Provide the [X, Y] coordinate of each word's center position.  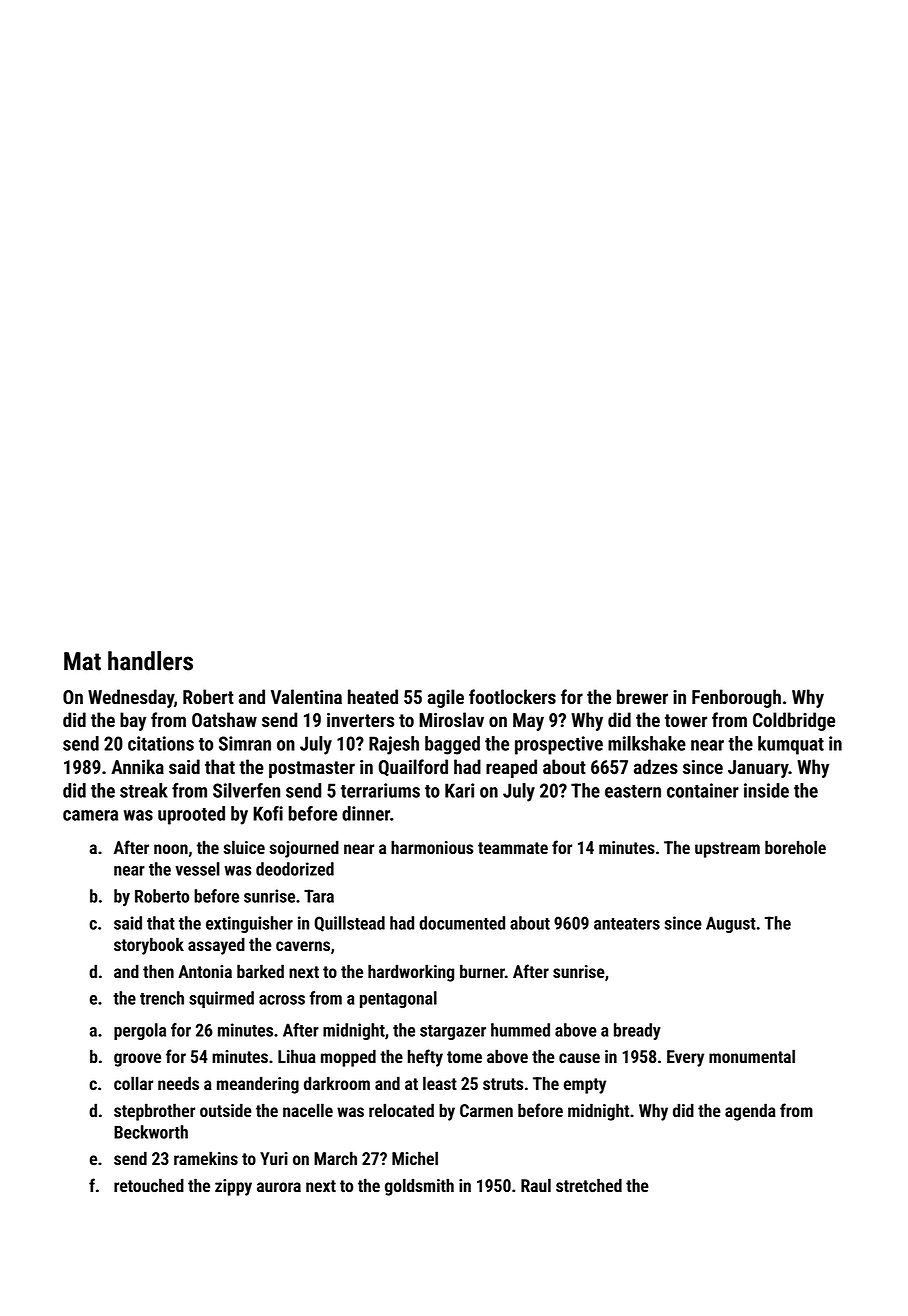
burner [482, 971]
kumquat [791, 745]
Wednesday [131, 698]
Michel [415, 1158]
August [731, 924]
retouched [149, 1185]
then [158, 971]
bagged [452, 745]
